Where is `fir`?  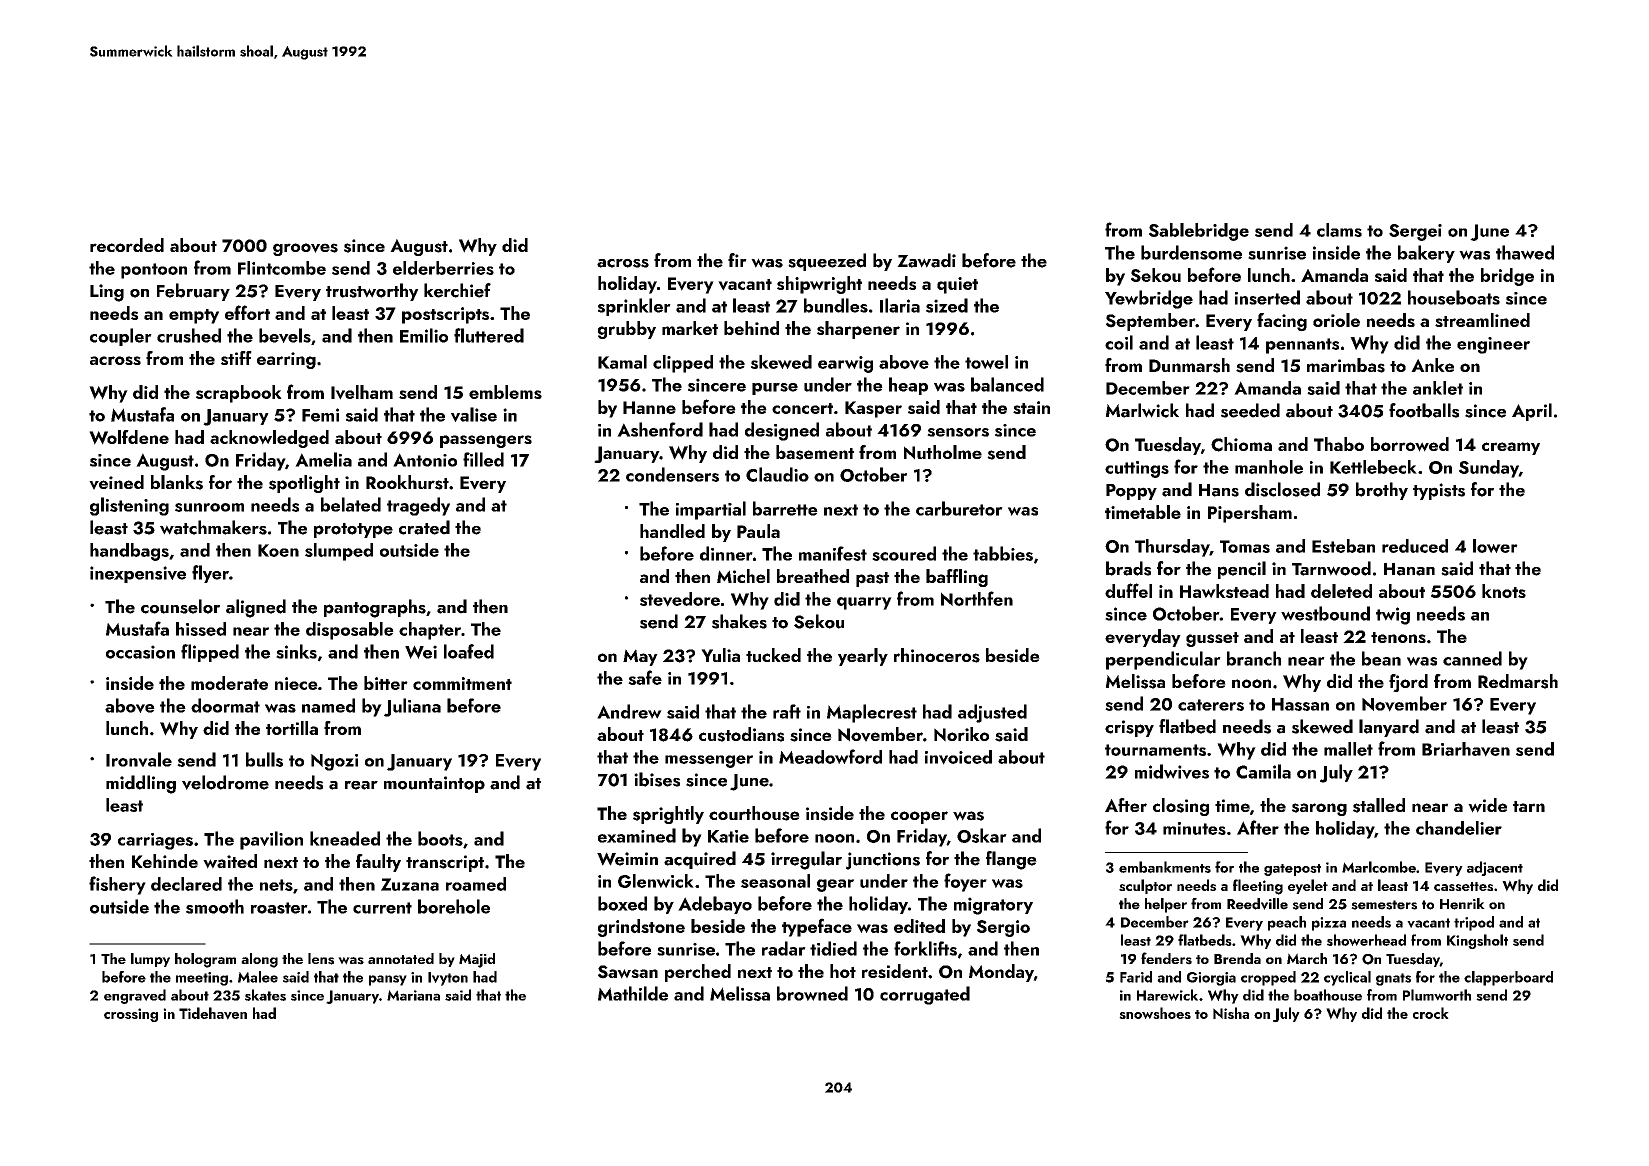
fir is located at coordinates (737, 260).
